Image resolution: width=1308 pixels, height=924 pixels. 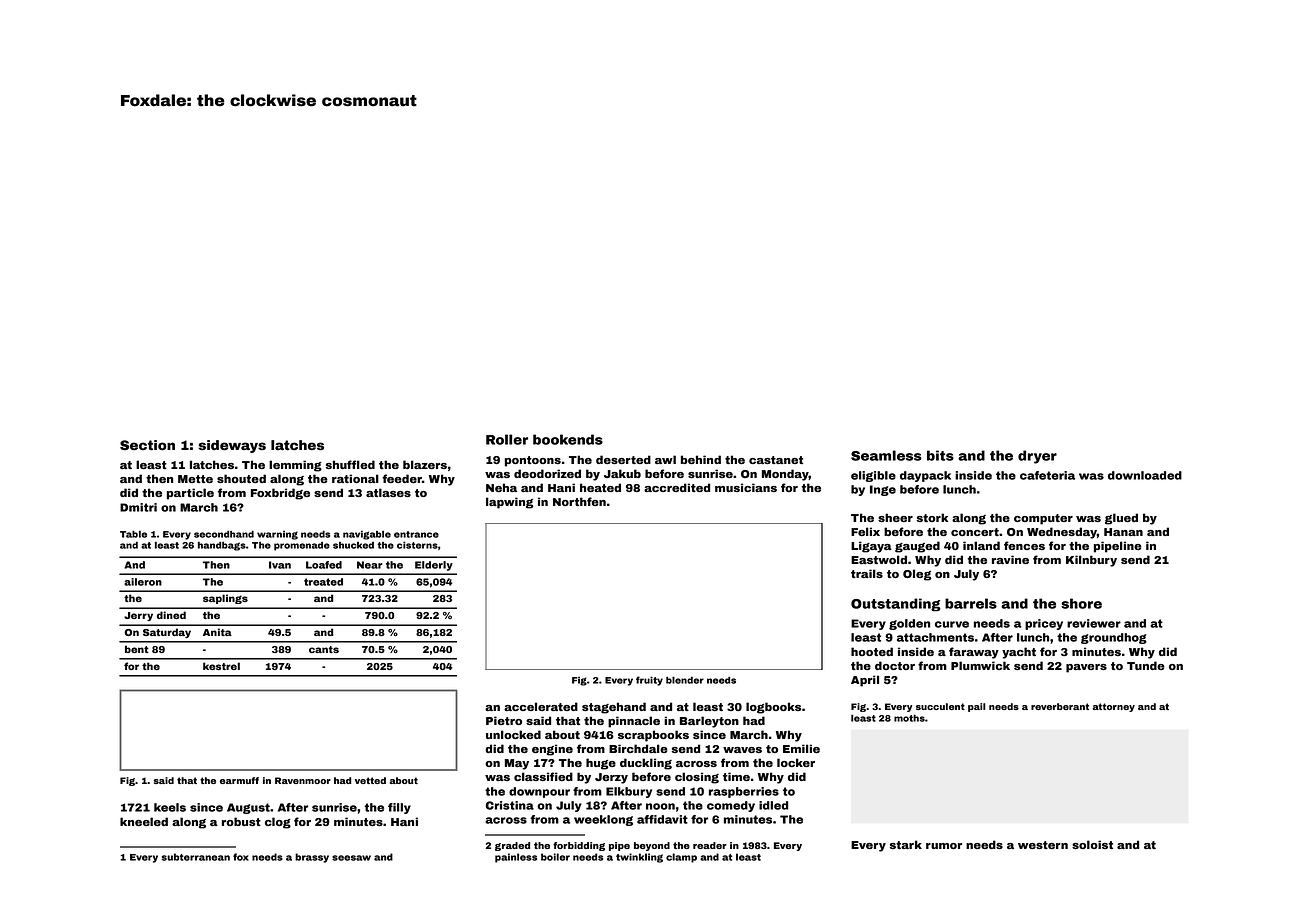 What do you see at coordinates (399, 808) in the screenshot?
I see `filly` at bounding box center [399, 808].
